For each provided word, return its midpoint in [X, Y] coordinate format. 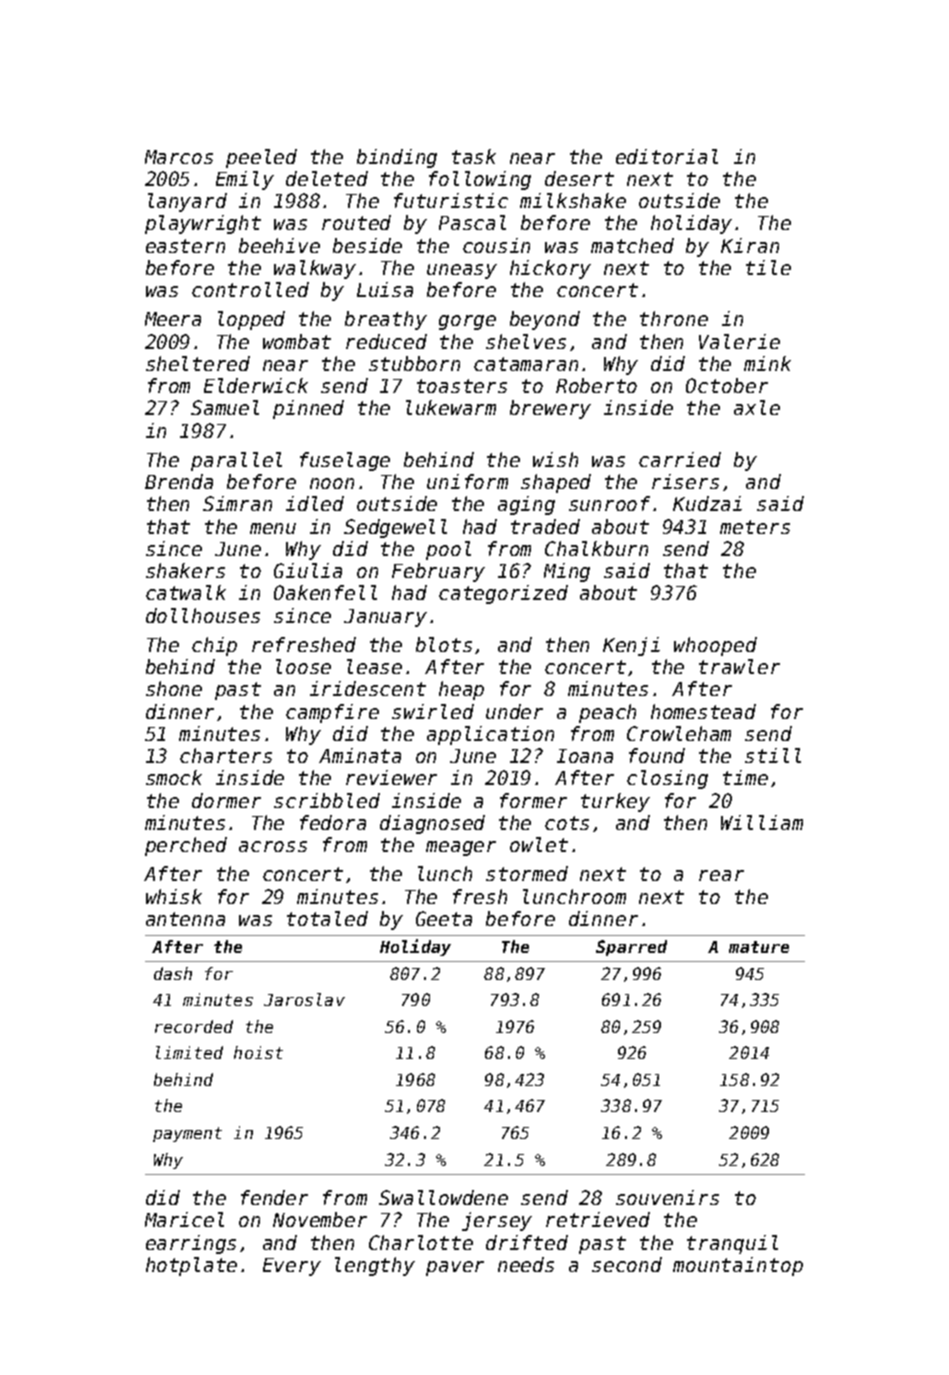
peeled [261, 158]
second [627, 1264]
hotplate [191, 1266]
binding [397, 158]
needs [526, 1264]
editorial [667, 156]
